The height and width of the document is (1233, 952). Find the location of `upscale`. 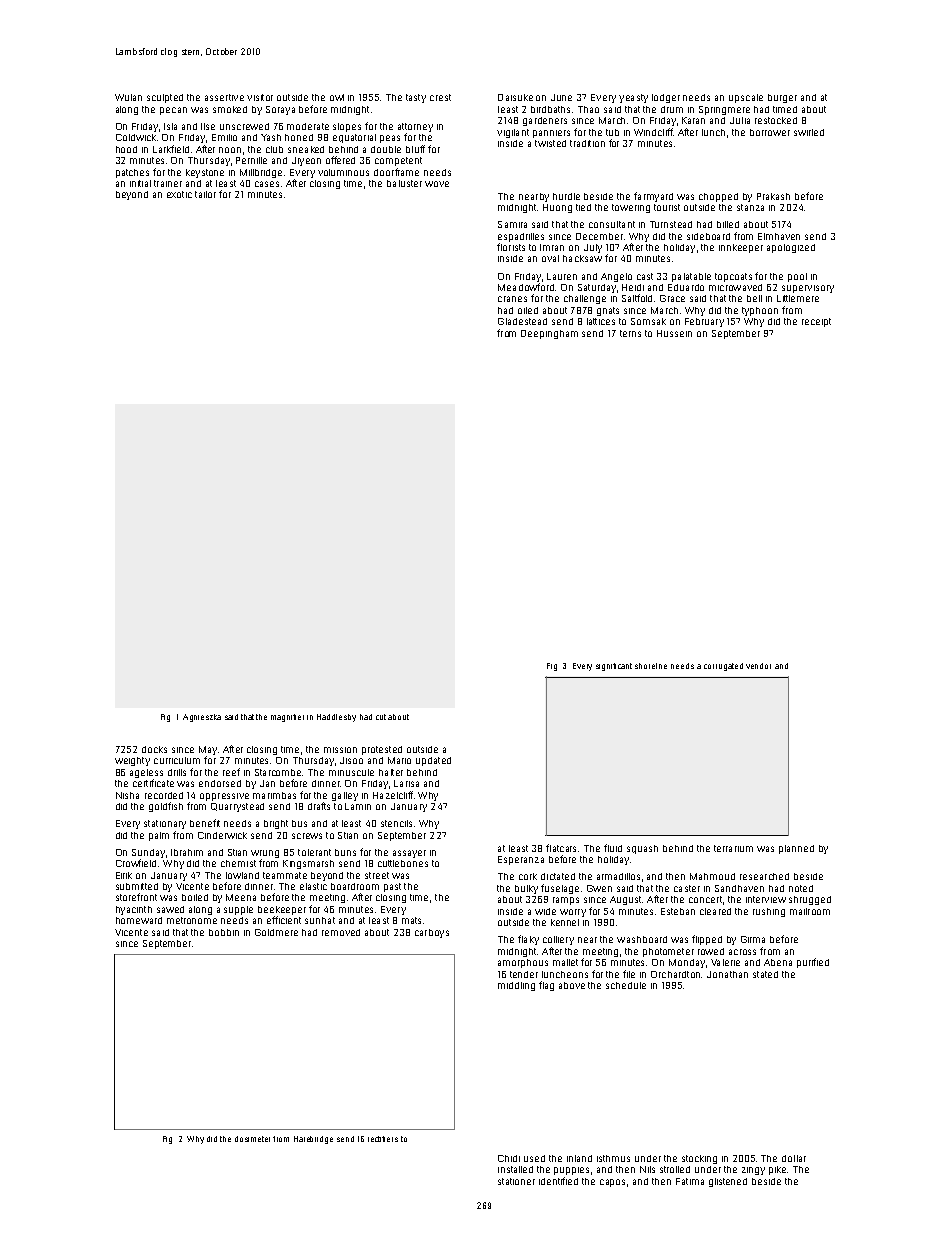

upscale is located at coordinates (746, 98).
